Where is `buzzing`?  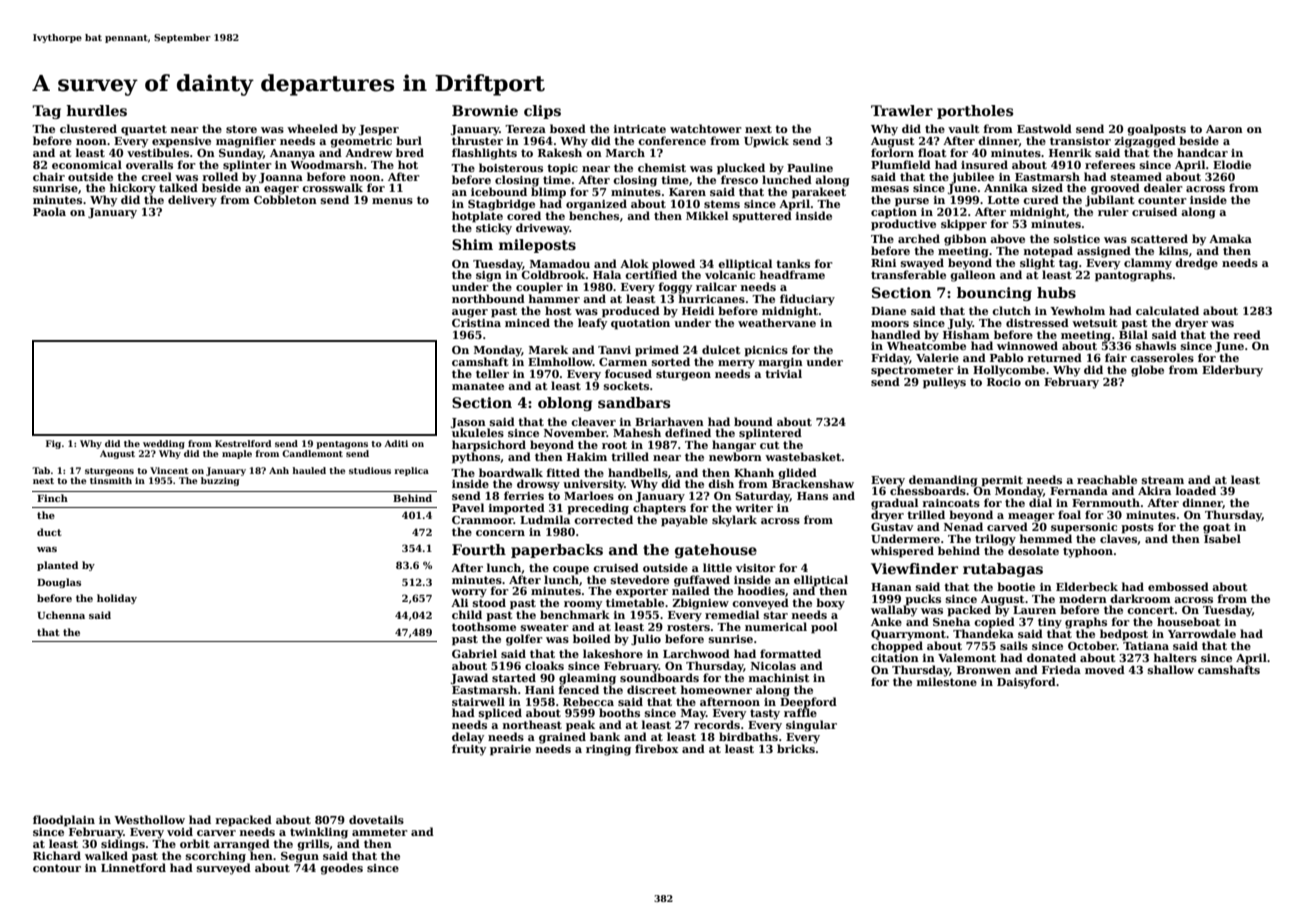 buzzing is located at coordinates (220, 481).
